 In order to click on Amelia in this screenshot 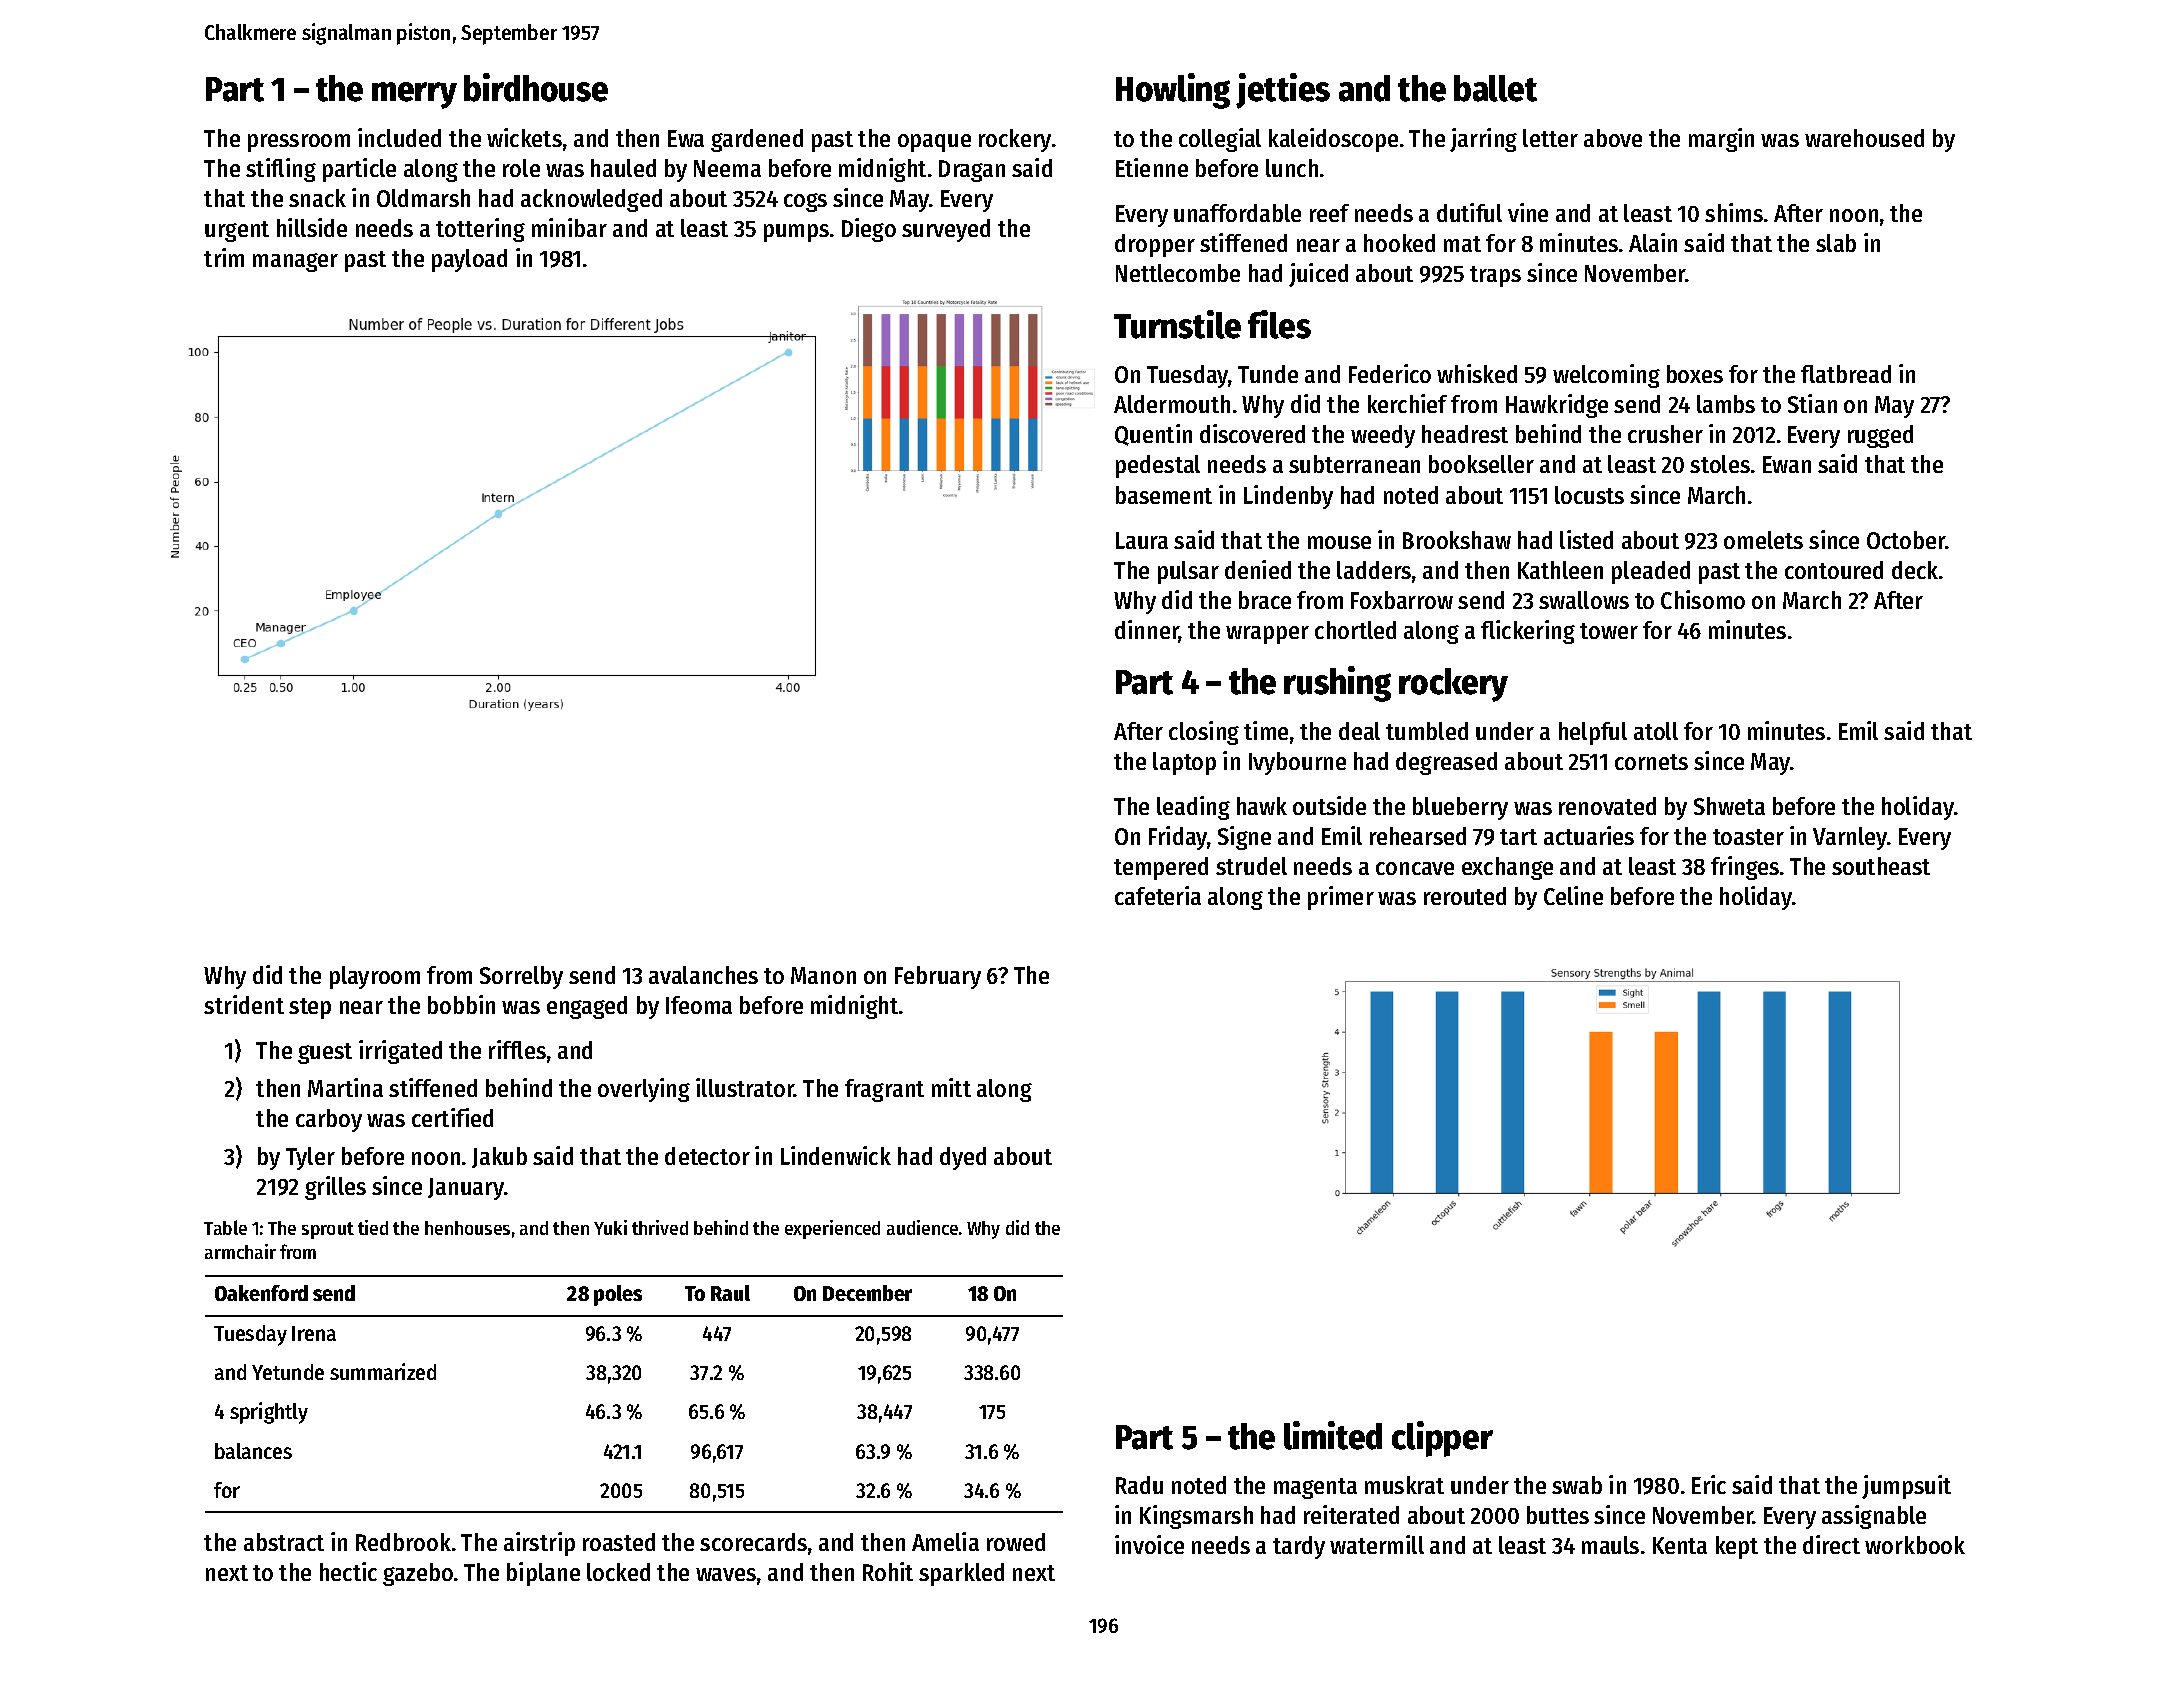, I will do `click(945, 1541)`.
